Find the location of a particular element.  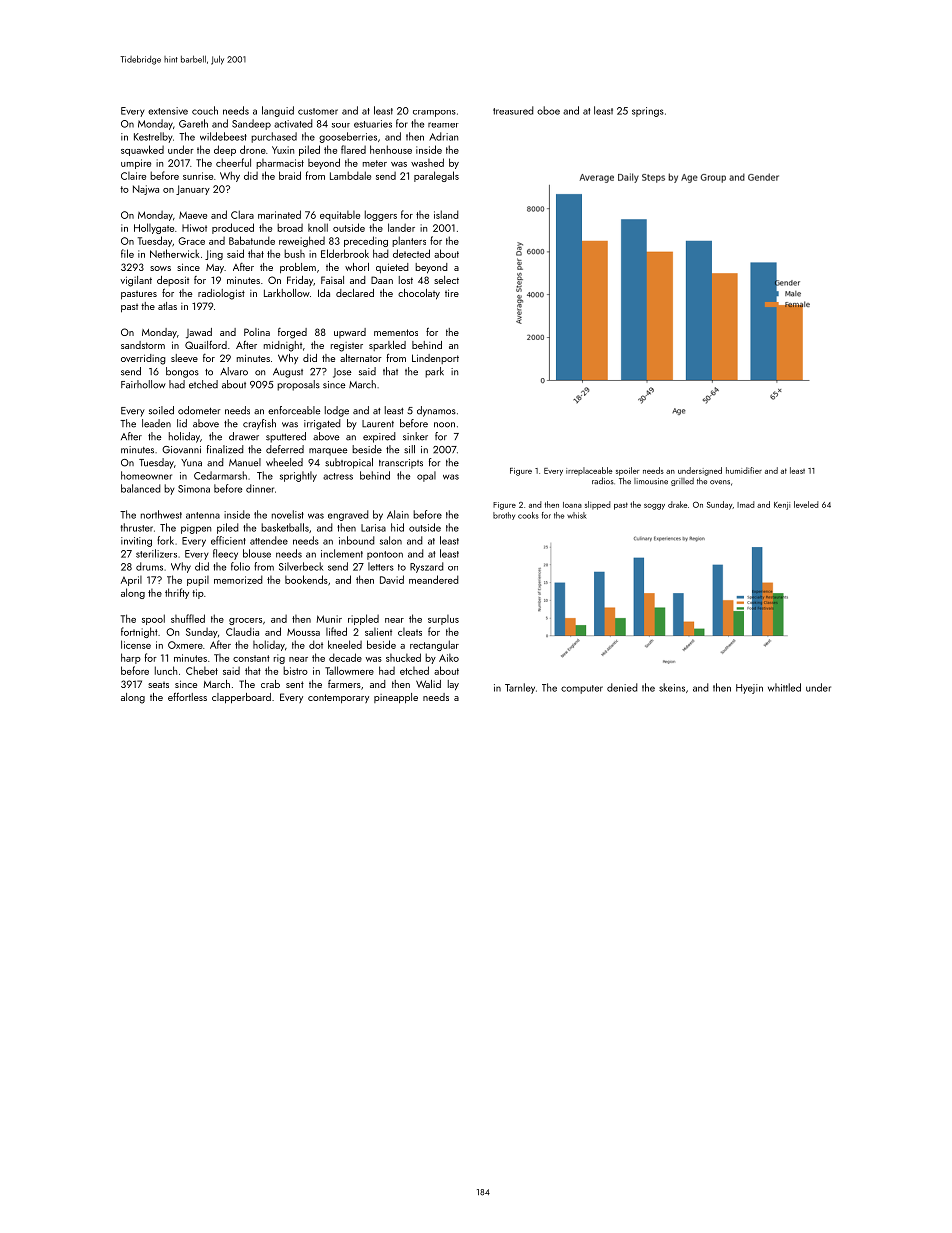

extensive is located at coordinates (168, 111).
